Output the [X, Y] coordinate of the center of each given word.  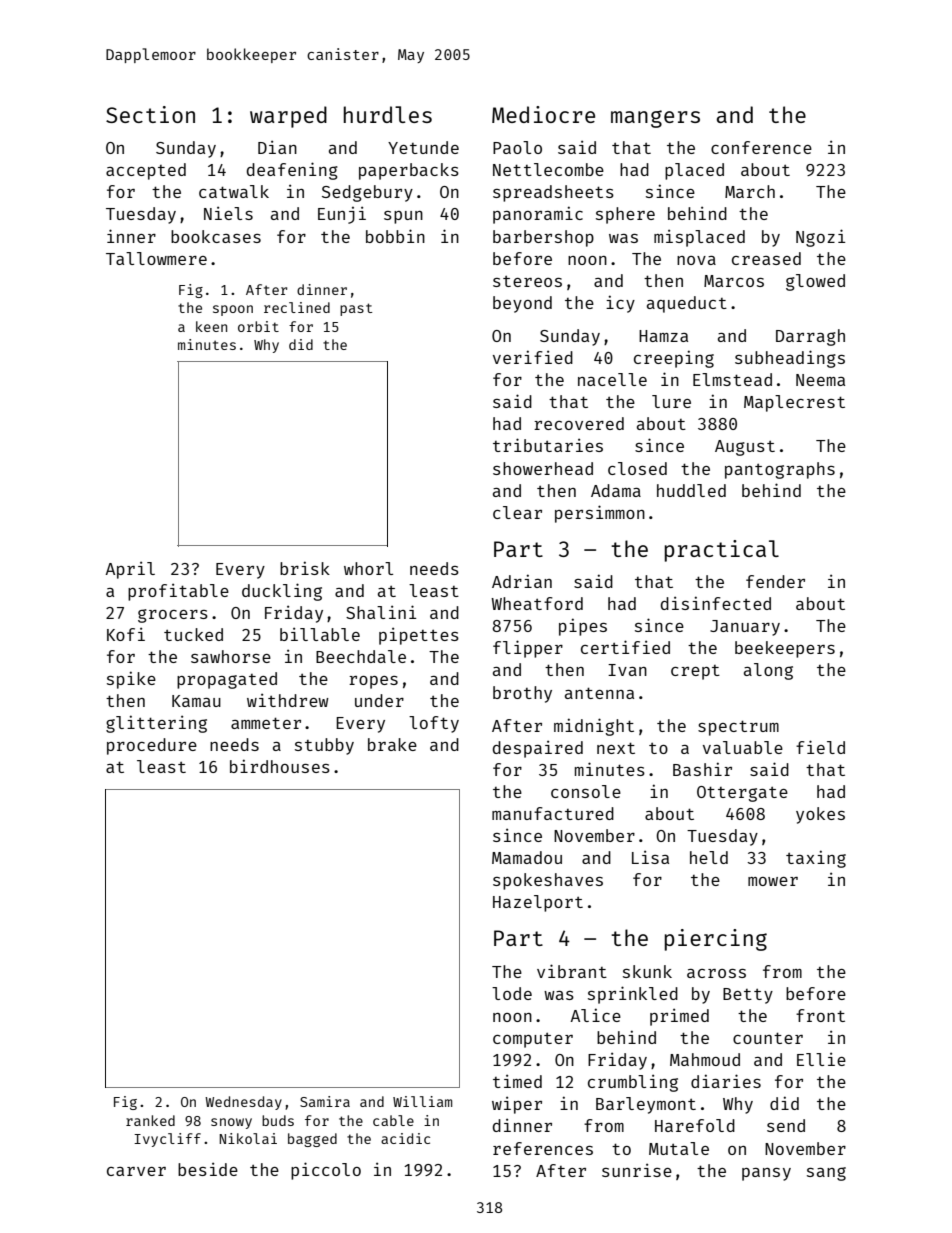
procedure [152, 746]
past [356, 309]
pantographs [780, 470]
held [709, 857]
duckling [282, 592]
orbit [258, 326]
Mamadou [527, 857]
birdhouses [280, 766]
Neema [820, 380]
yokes [820, 815]
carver [136, 1171]
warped [288, 117]
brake [392, 744]
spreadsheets [553, 193]
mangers [655, 119]
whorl [368, 568]
